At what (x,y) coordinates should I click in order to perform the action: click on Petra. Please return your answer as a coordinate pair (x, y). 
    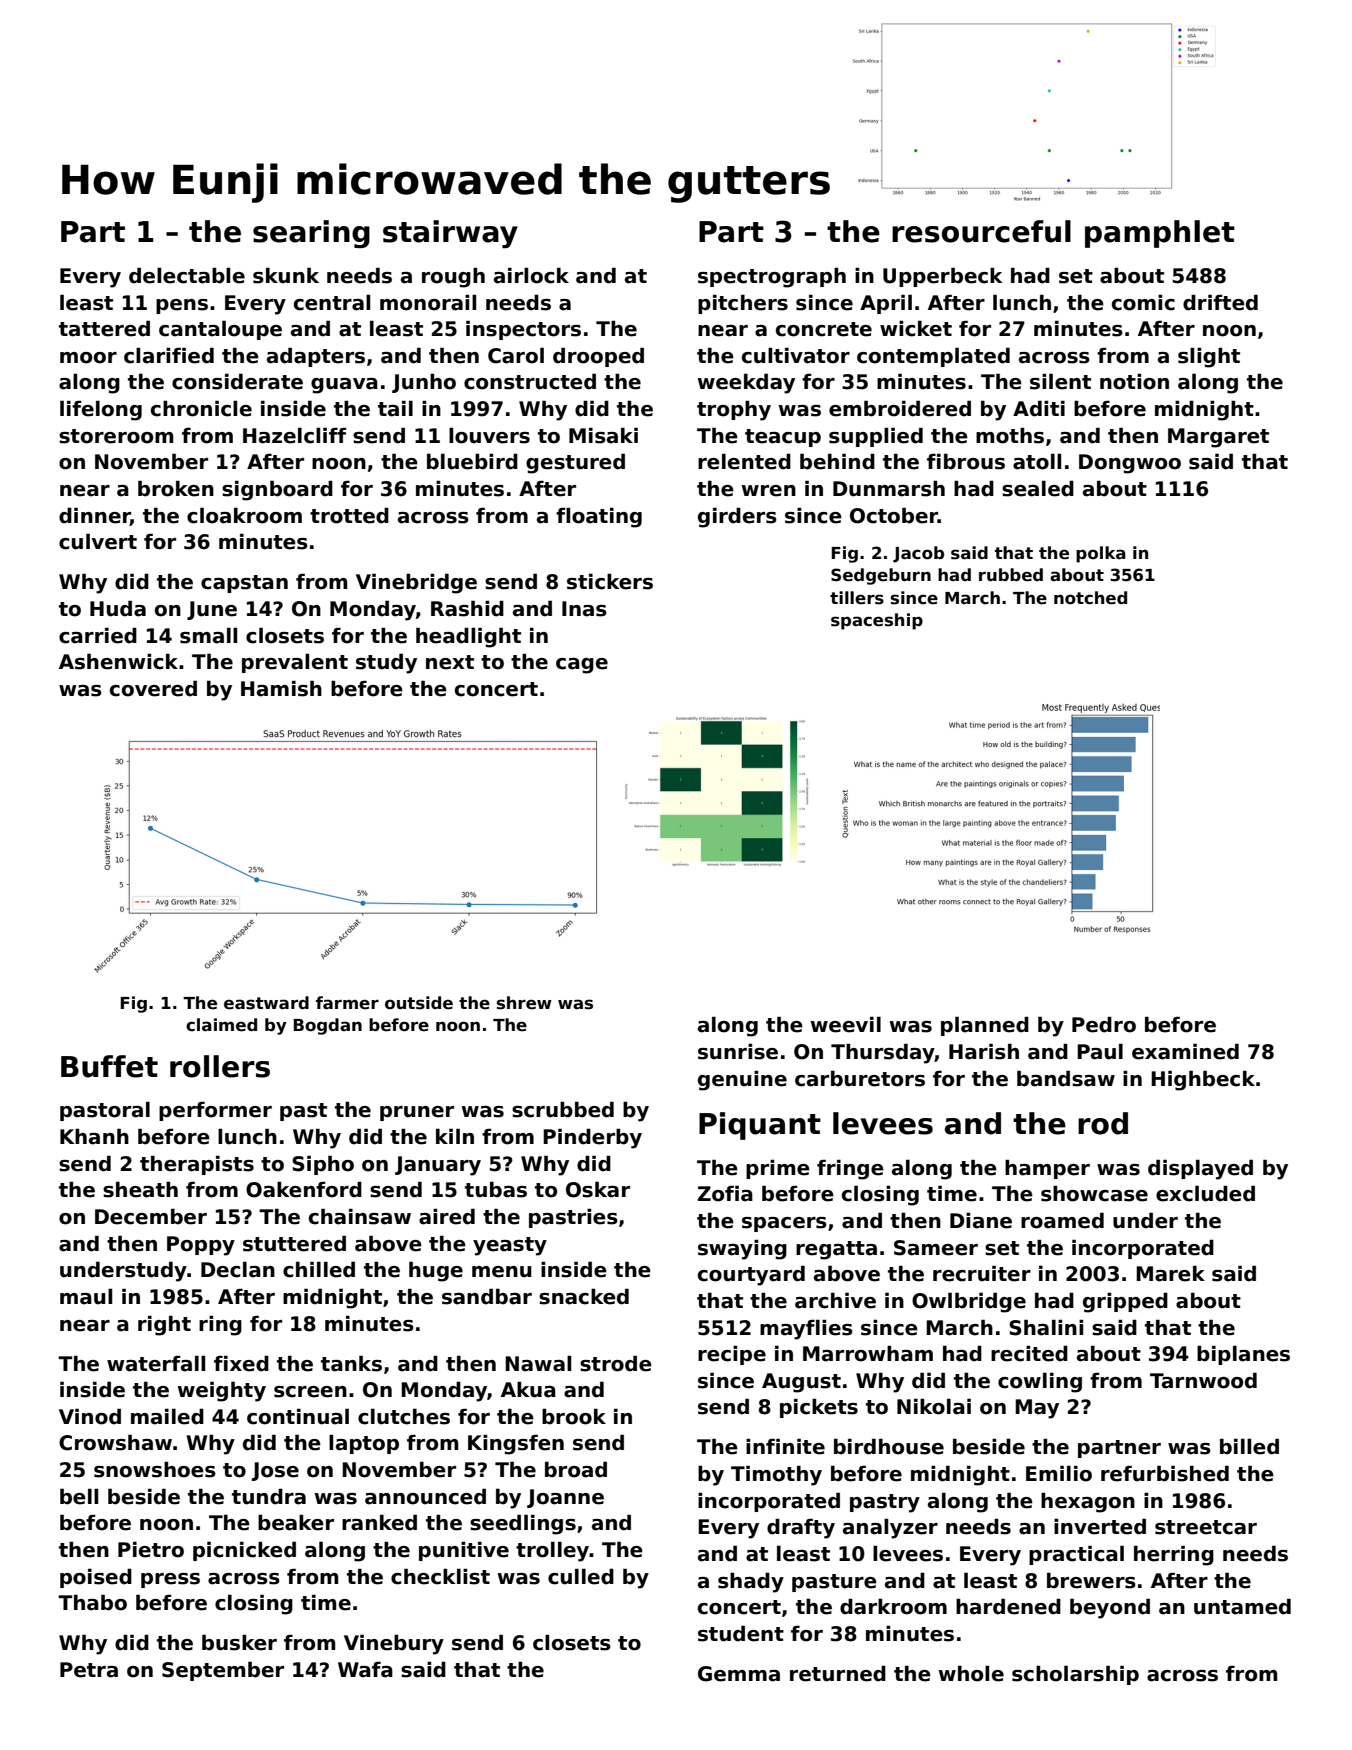
    Looking at the image, I should click on (89, 1670).
